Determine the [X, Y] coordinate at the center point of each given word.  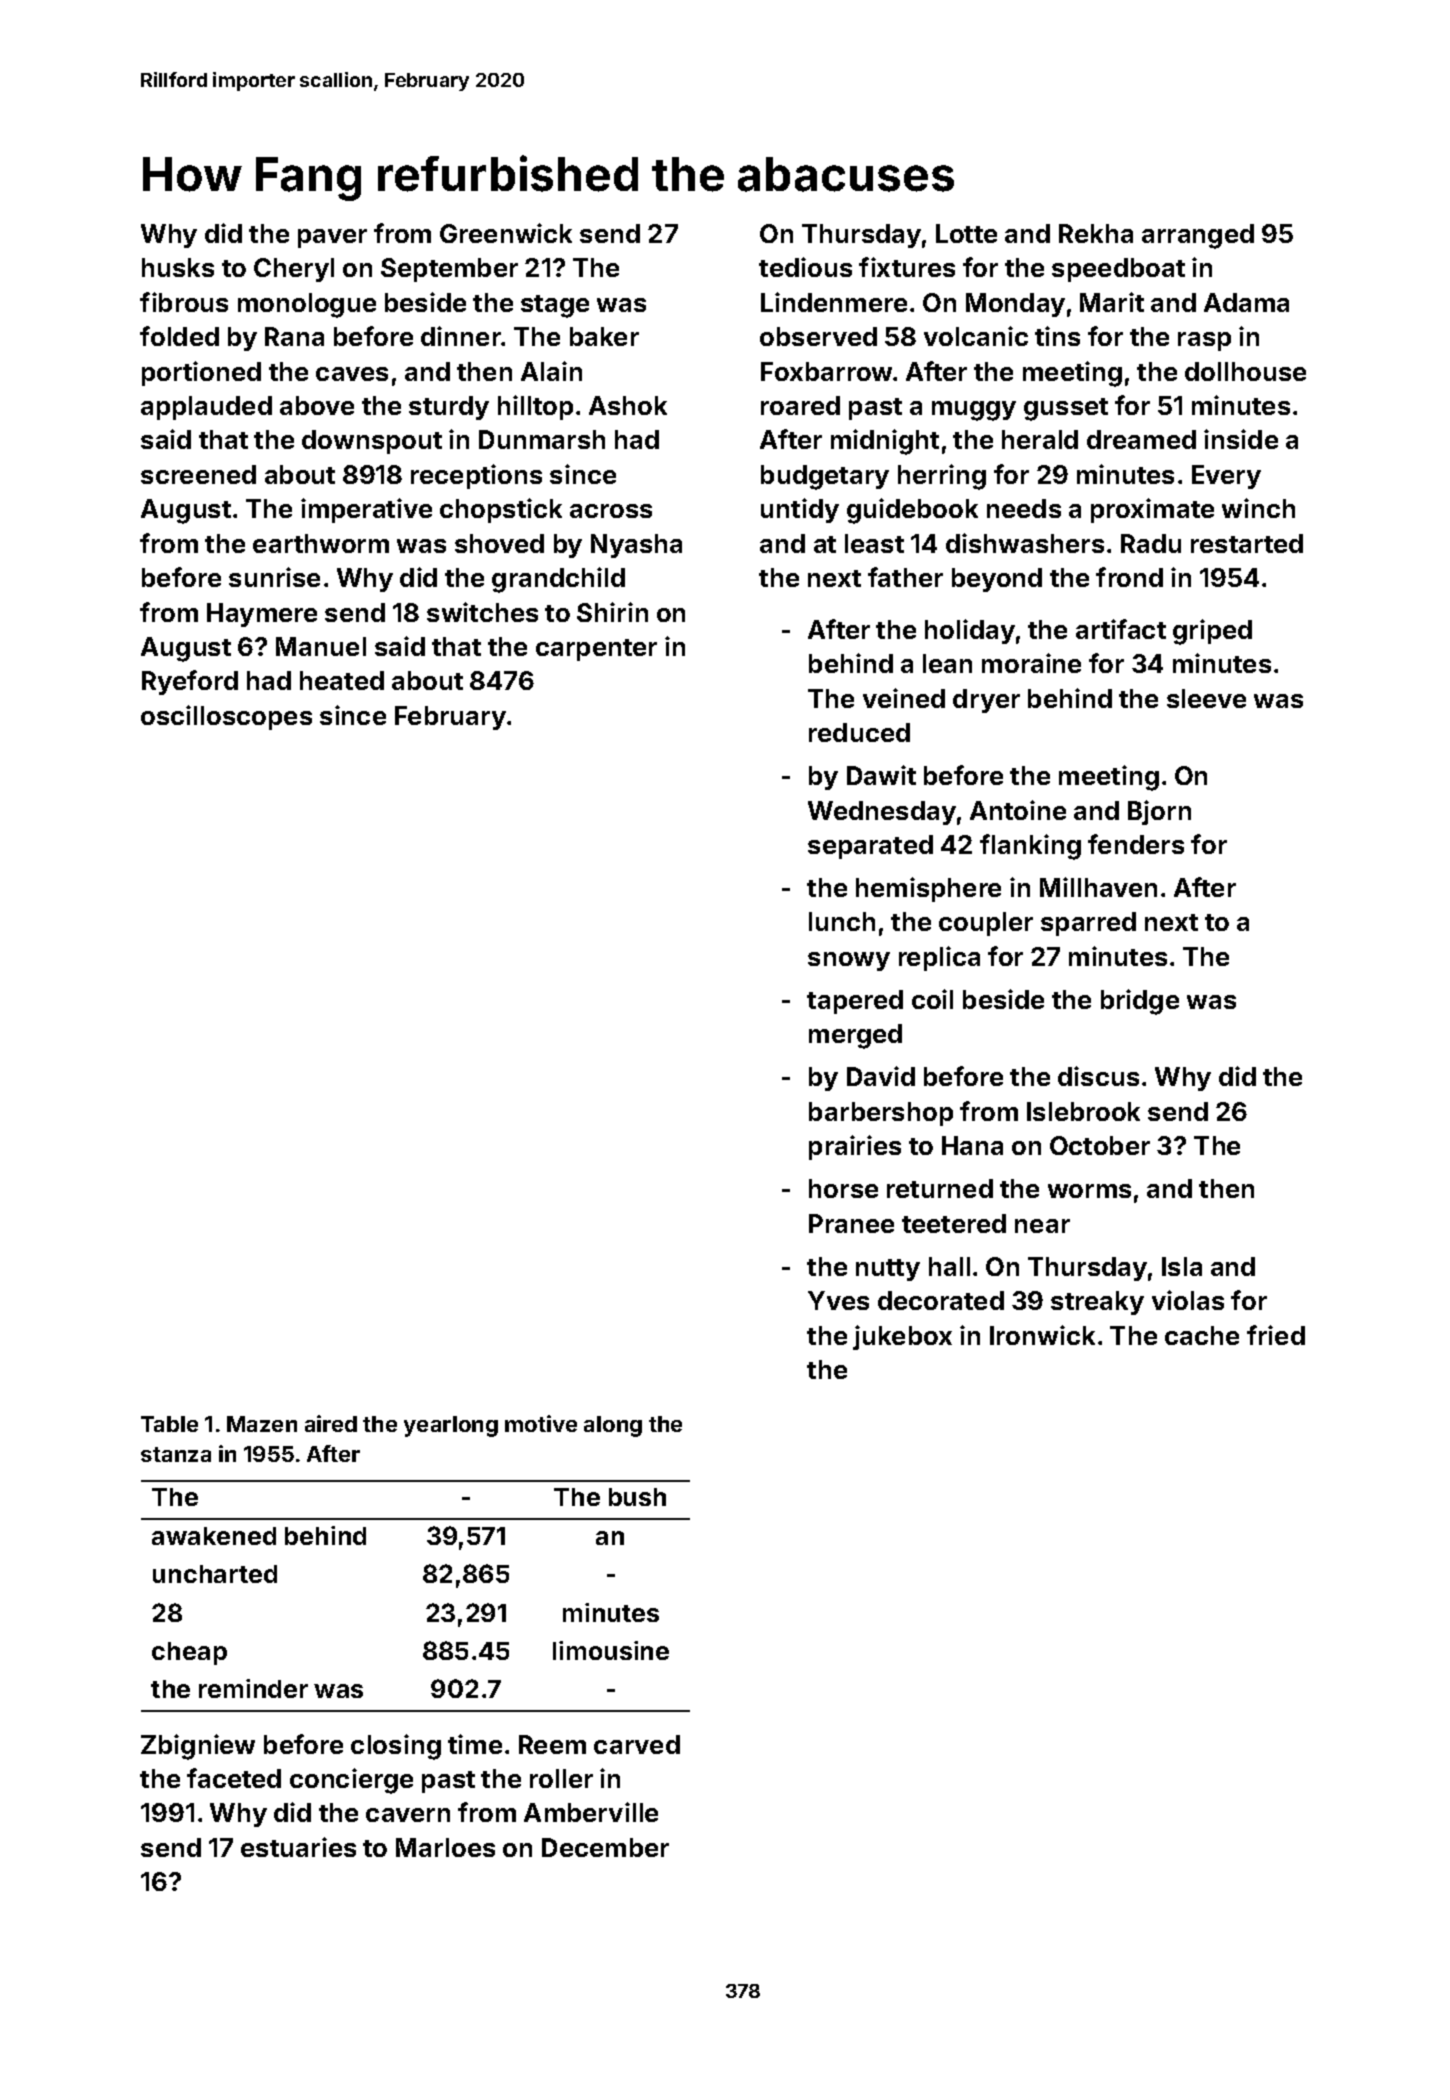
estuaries [298, 1847]
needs [1024, 508]
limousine [611, 1650]
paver [332, 238]
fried [1276, 1335]
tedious [805, 267]
